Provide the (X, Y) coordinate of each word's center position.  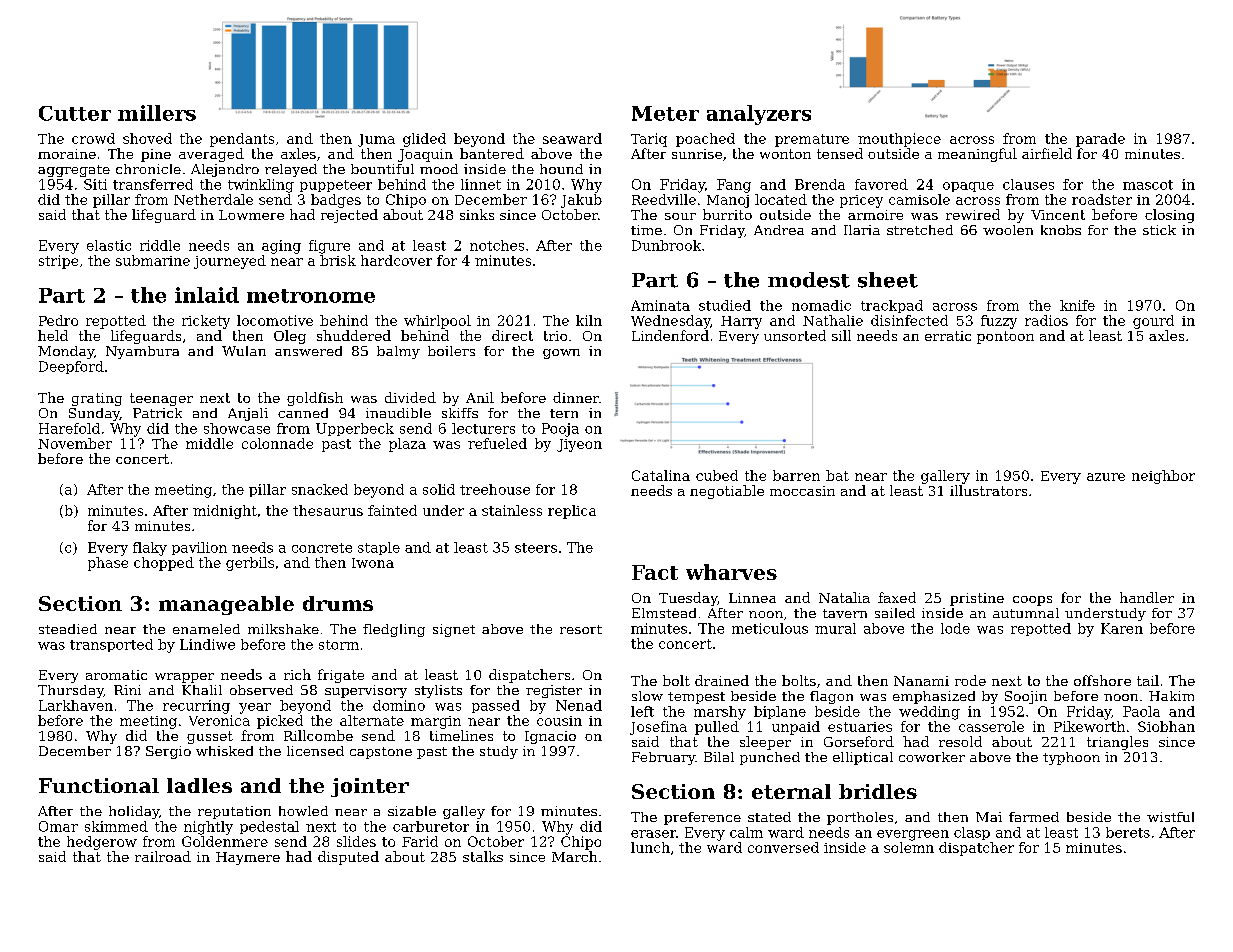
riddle (160, 245)
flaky (150, 549)
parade (1100, 140)
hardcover (396, 260)
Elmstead (664, 613)
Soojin (1026, 697)
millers (157, 113)
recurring (196, 707)
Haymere (248, 858)
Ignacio (550, 737)
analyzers (759, 115)
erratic (948, 336)
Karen (1122, 628)
